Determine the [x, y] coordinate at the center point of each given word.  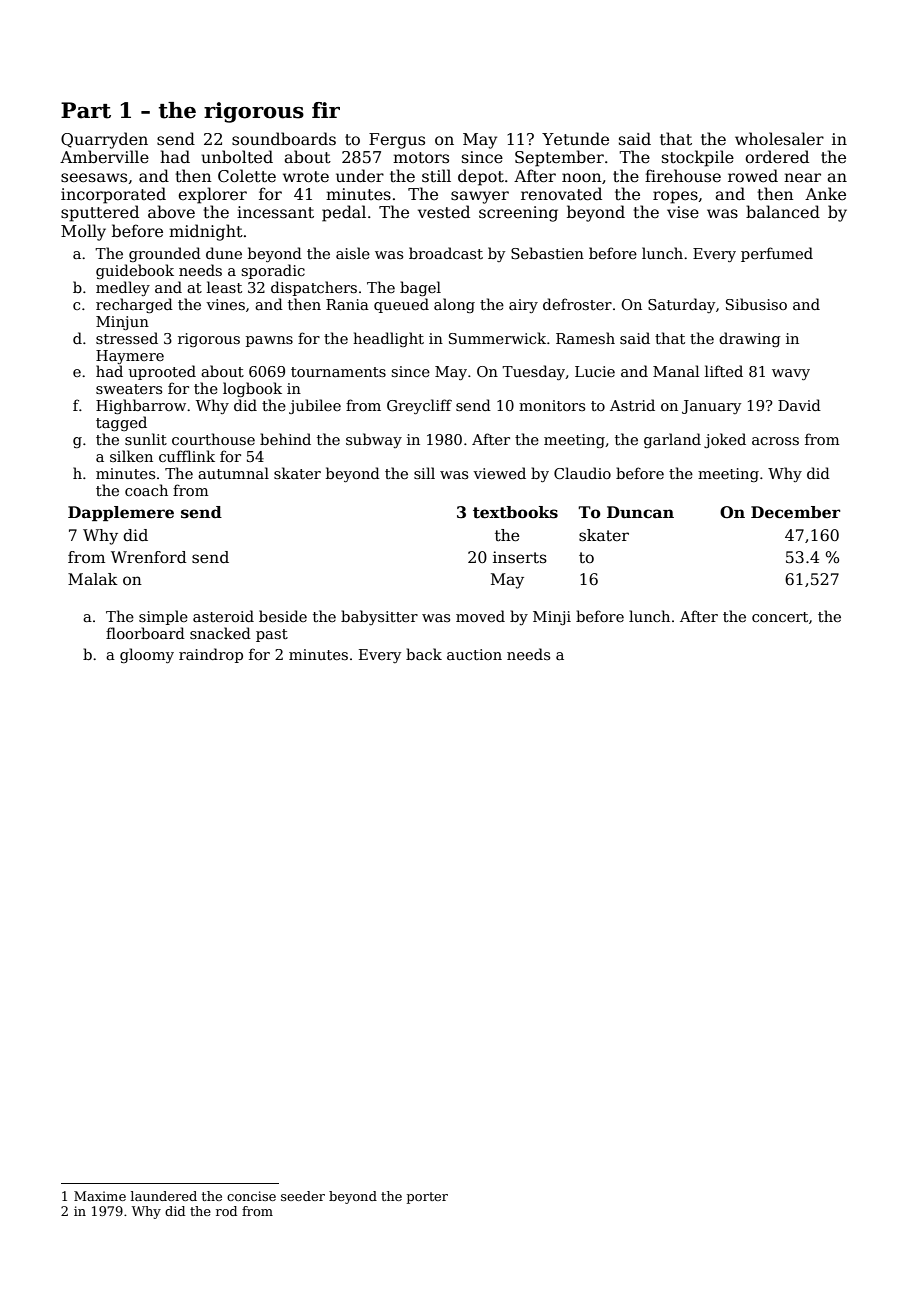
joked [725, 440]
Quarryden [104, 140]
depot [481, 177]
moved [480, 616]
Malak [93, 579]
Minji [552, 618]
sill [424, 473]
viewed [499, 473]
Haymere [130, 357]
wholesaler [779, 139]
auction [474, 654]
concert [780, 617]
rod [226, 1211]
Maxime [100, 1196]
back [424, 654]
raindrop [211, 655]
